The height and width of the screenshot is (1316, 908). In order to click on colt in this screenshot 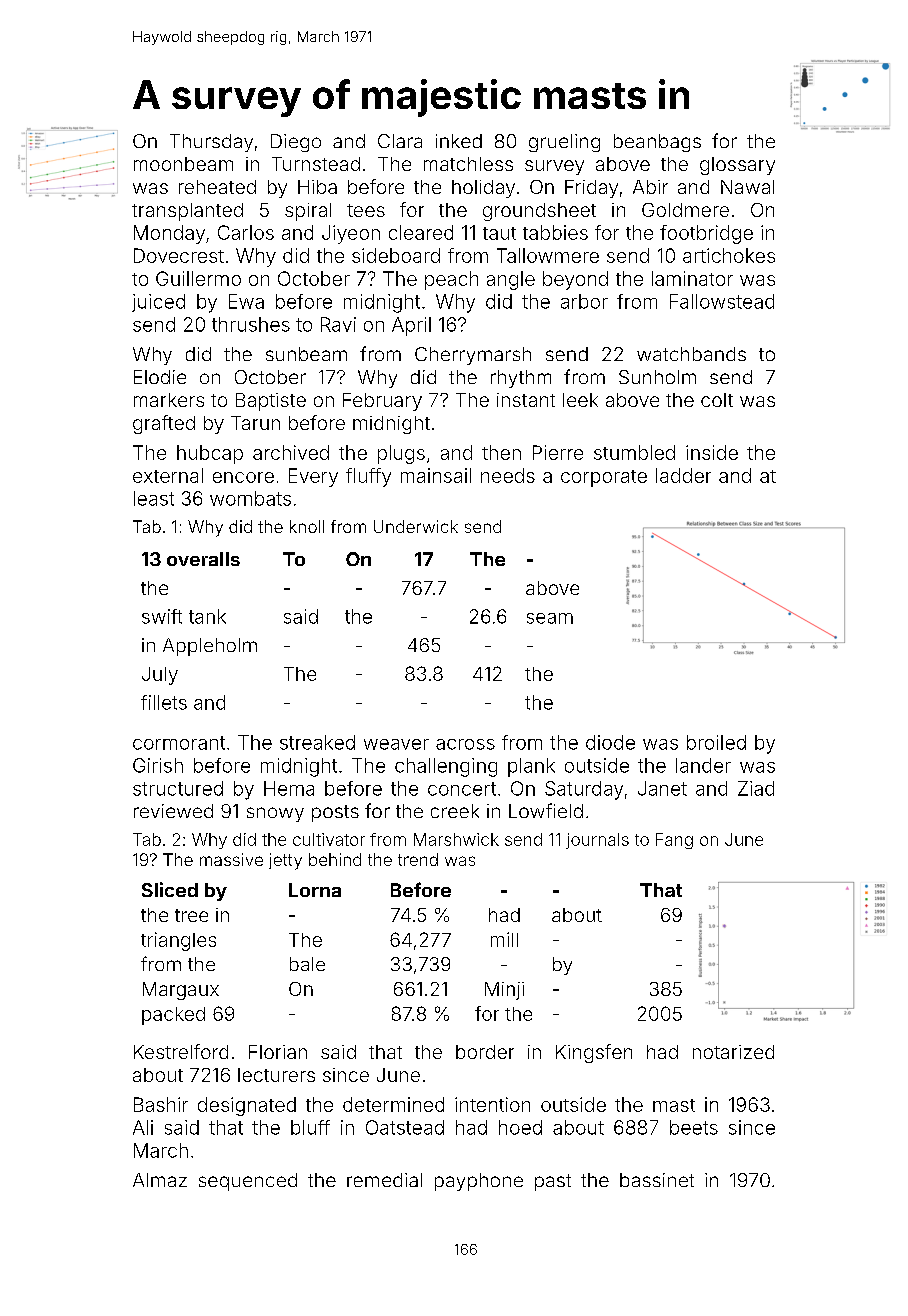, I will do `click(717, 400)`.
